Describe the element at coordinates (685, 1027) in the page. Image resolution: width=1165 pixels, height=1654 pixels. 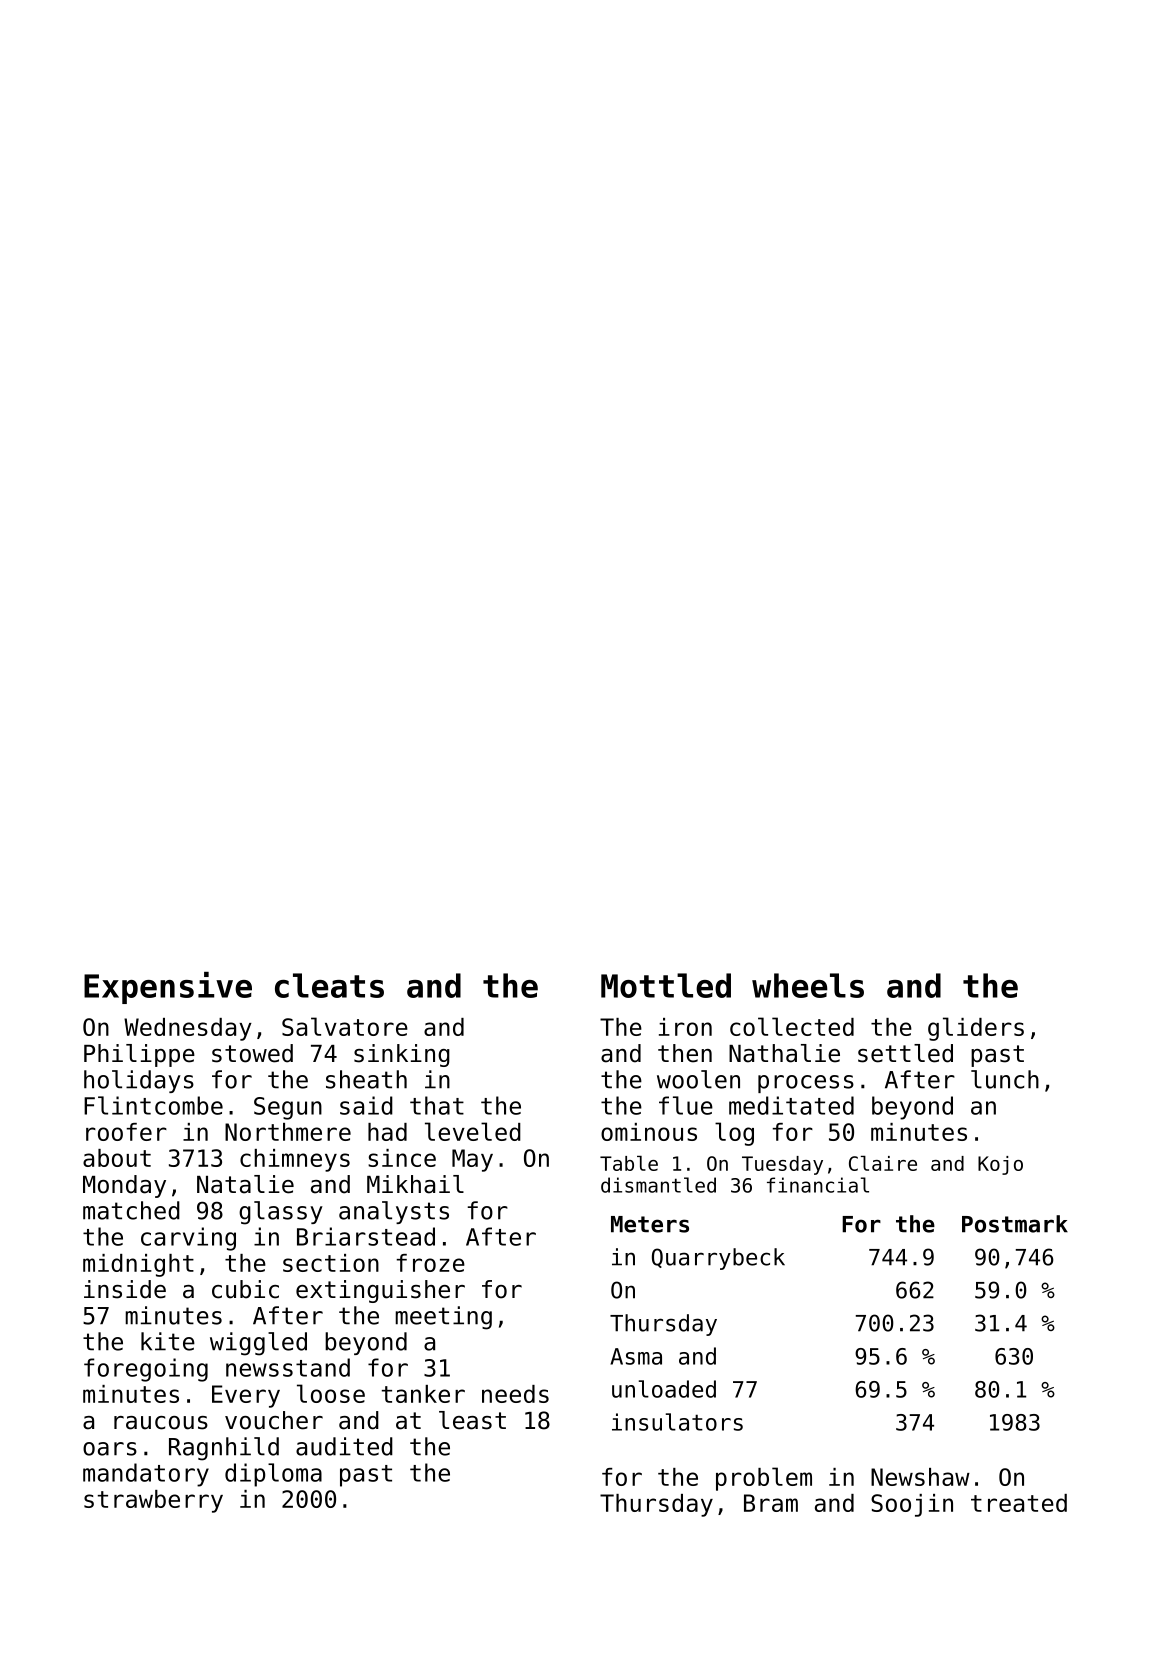
I see `iron` at that location.
